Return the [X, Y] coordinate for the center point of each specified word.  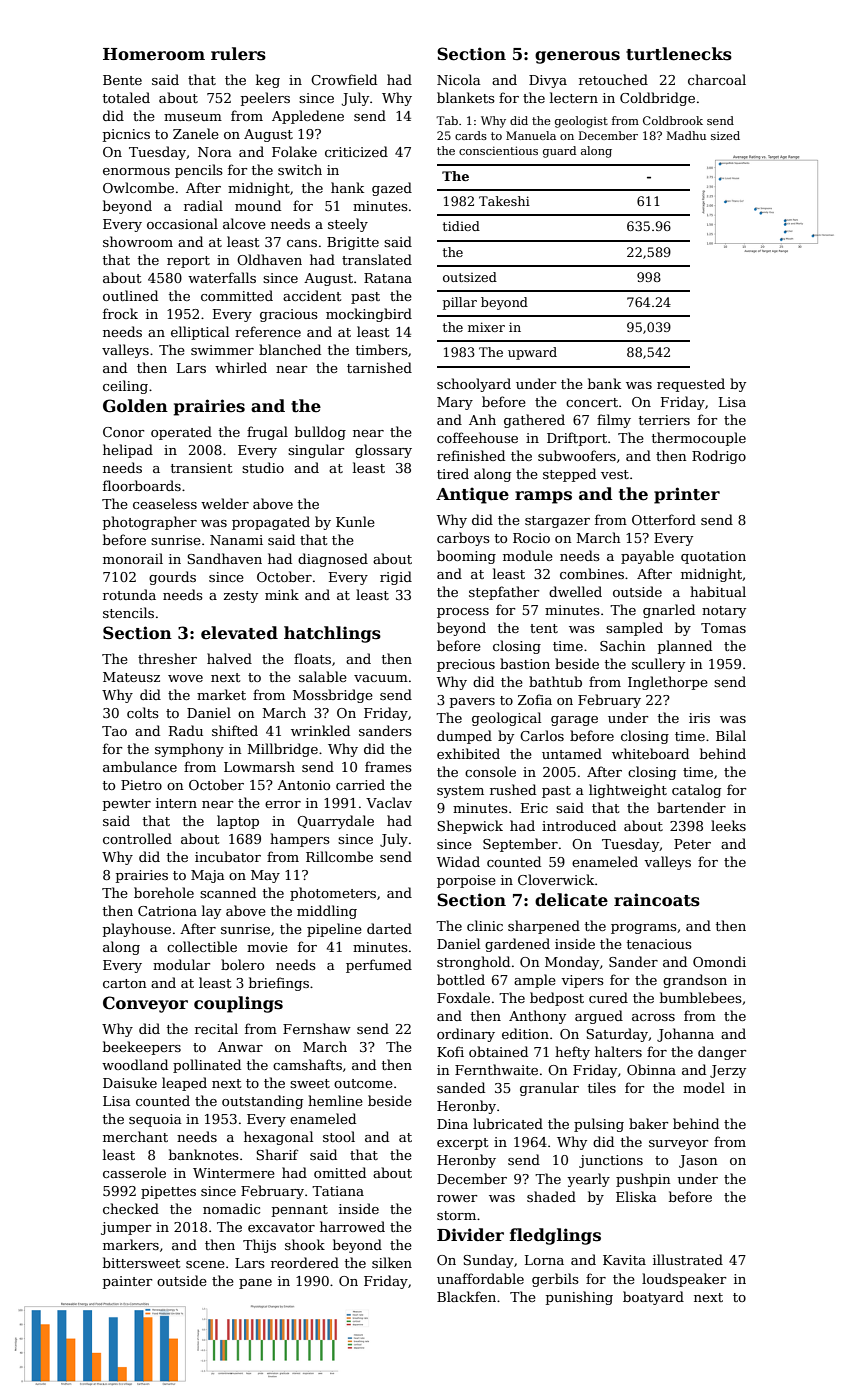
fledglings [555, 1236]
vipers [582, 981]
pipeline [334, 930]
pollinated [207, 1066]
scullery [658, 665]
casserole [134, 1172]
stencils [128, 612]
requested [691, 385]
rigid [396, 578]
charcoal [717, 79]
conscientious [498, 150]
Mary [455, 403]
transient [201, 468]
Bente [122, 80]
